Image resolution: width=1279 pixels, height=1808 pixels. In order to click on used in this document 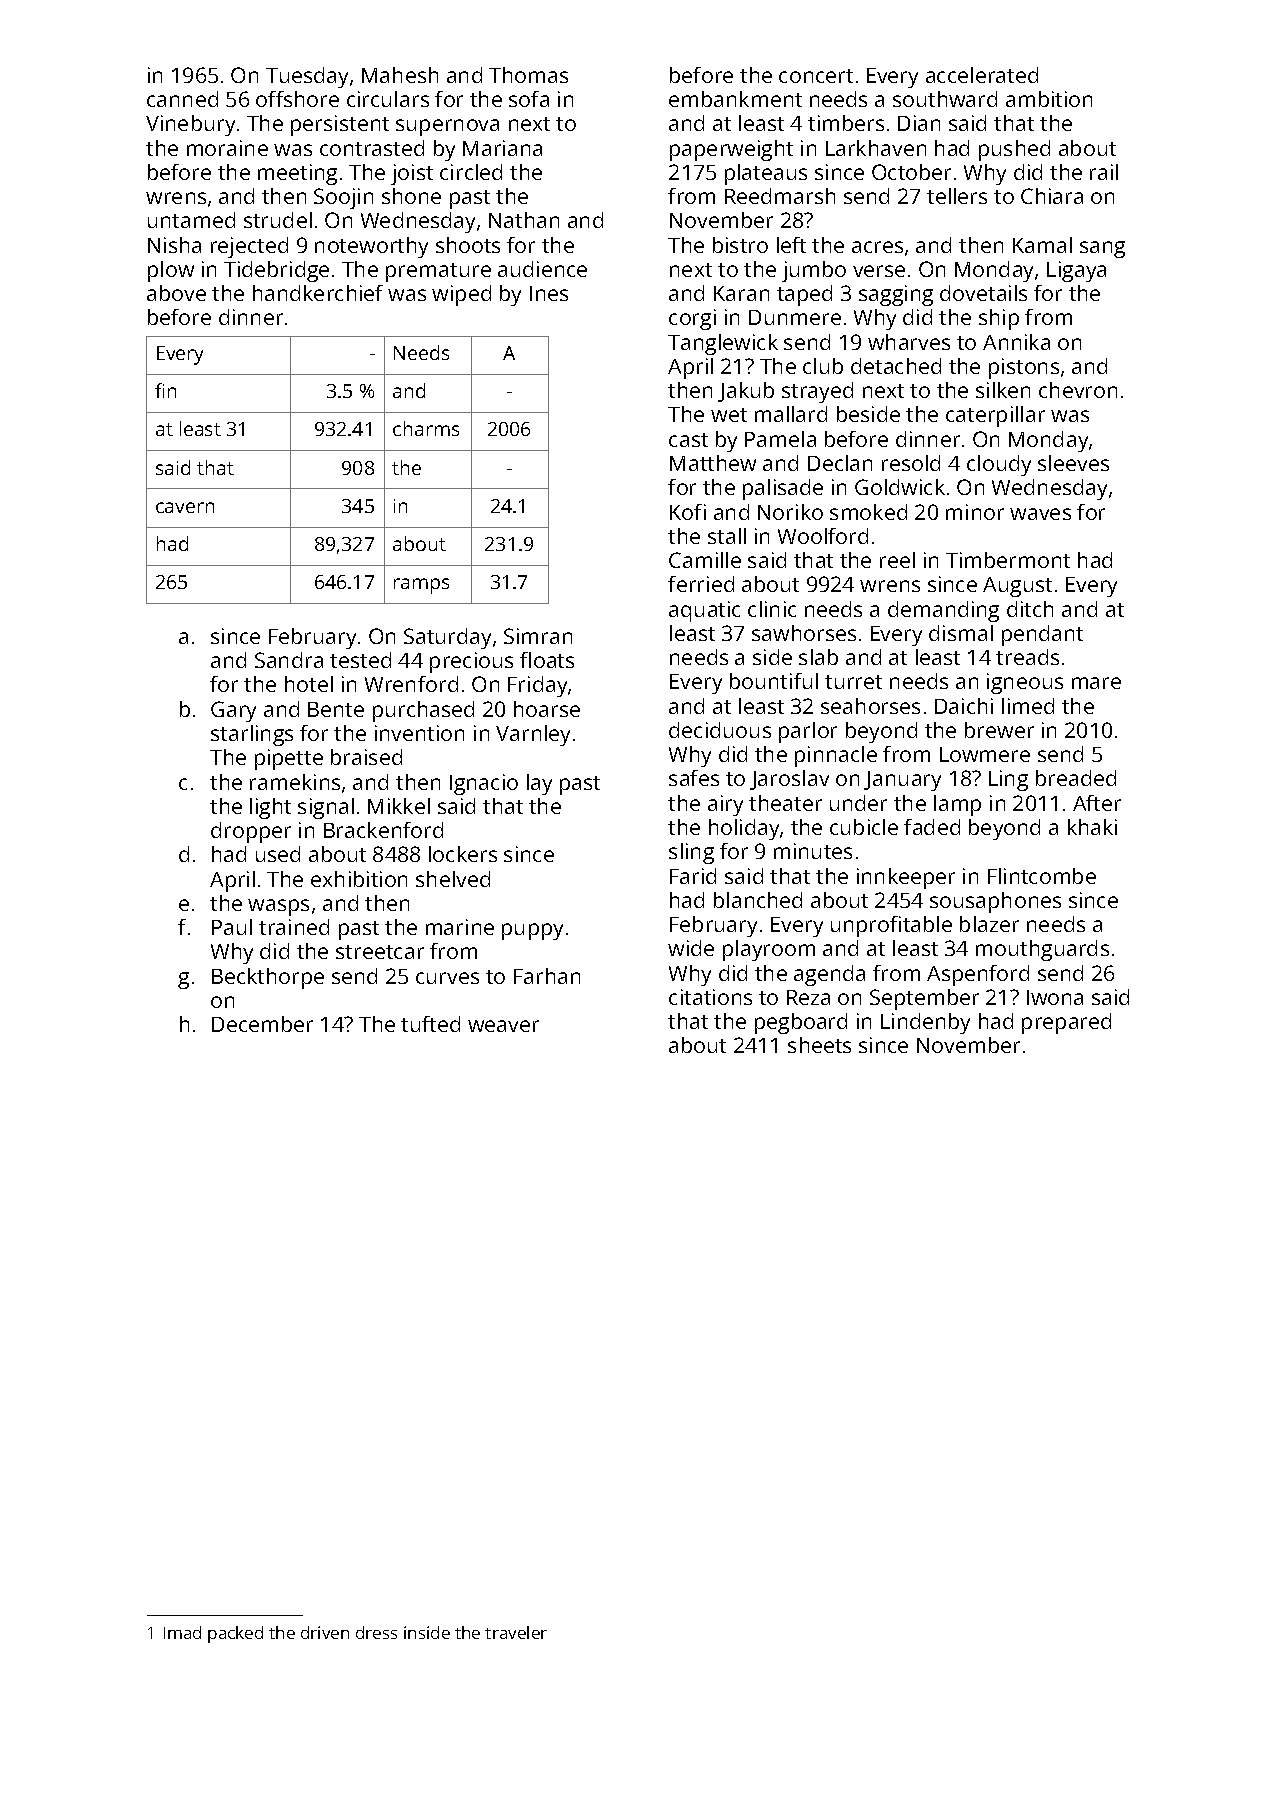, I will do `click(278, 854)`.
